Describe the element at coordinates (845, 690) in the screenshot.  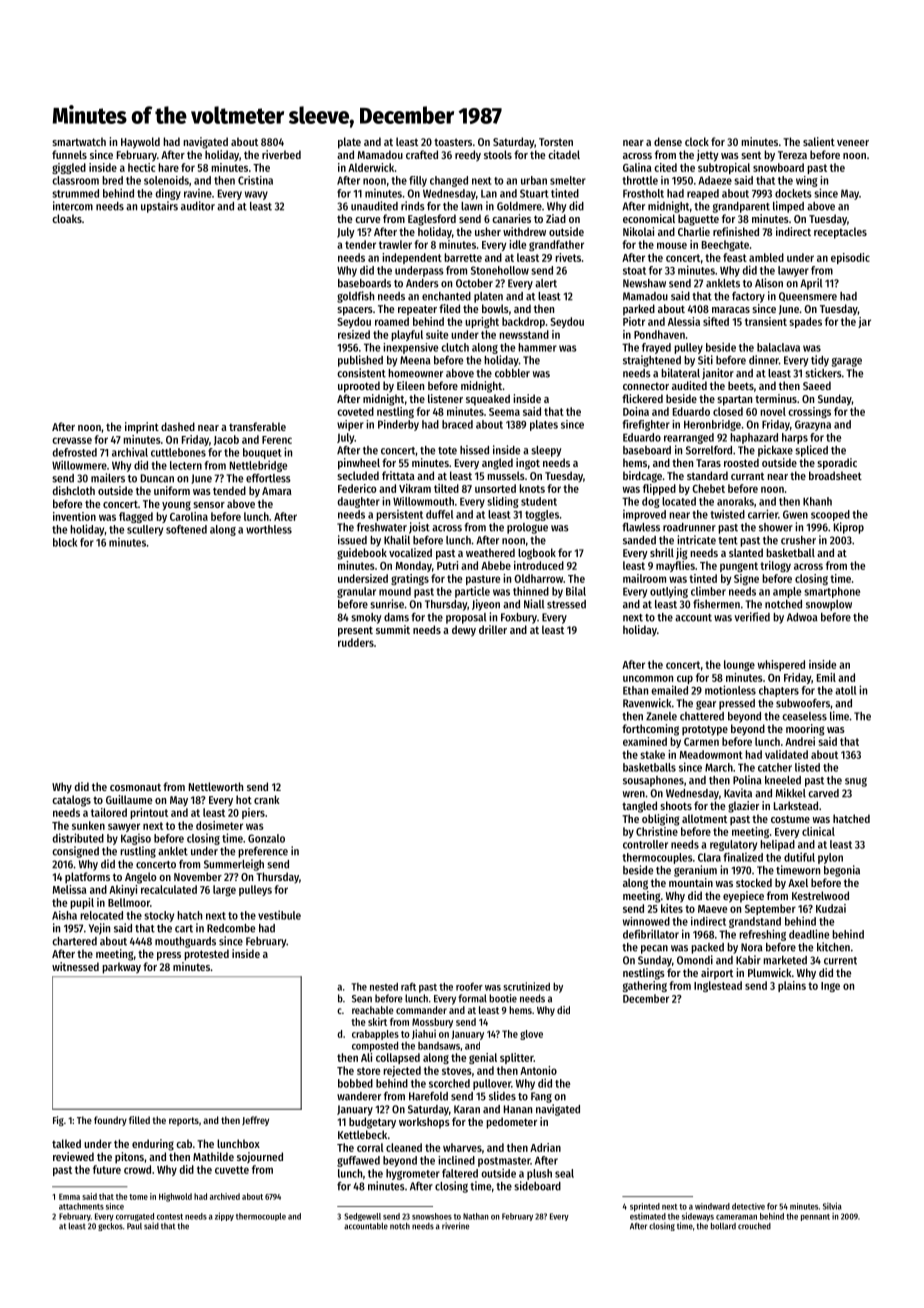
I see `atoll` at that location.
